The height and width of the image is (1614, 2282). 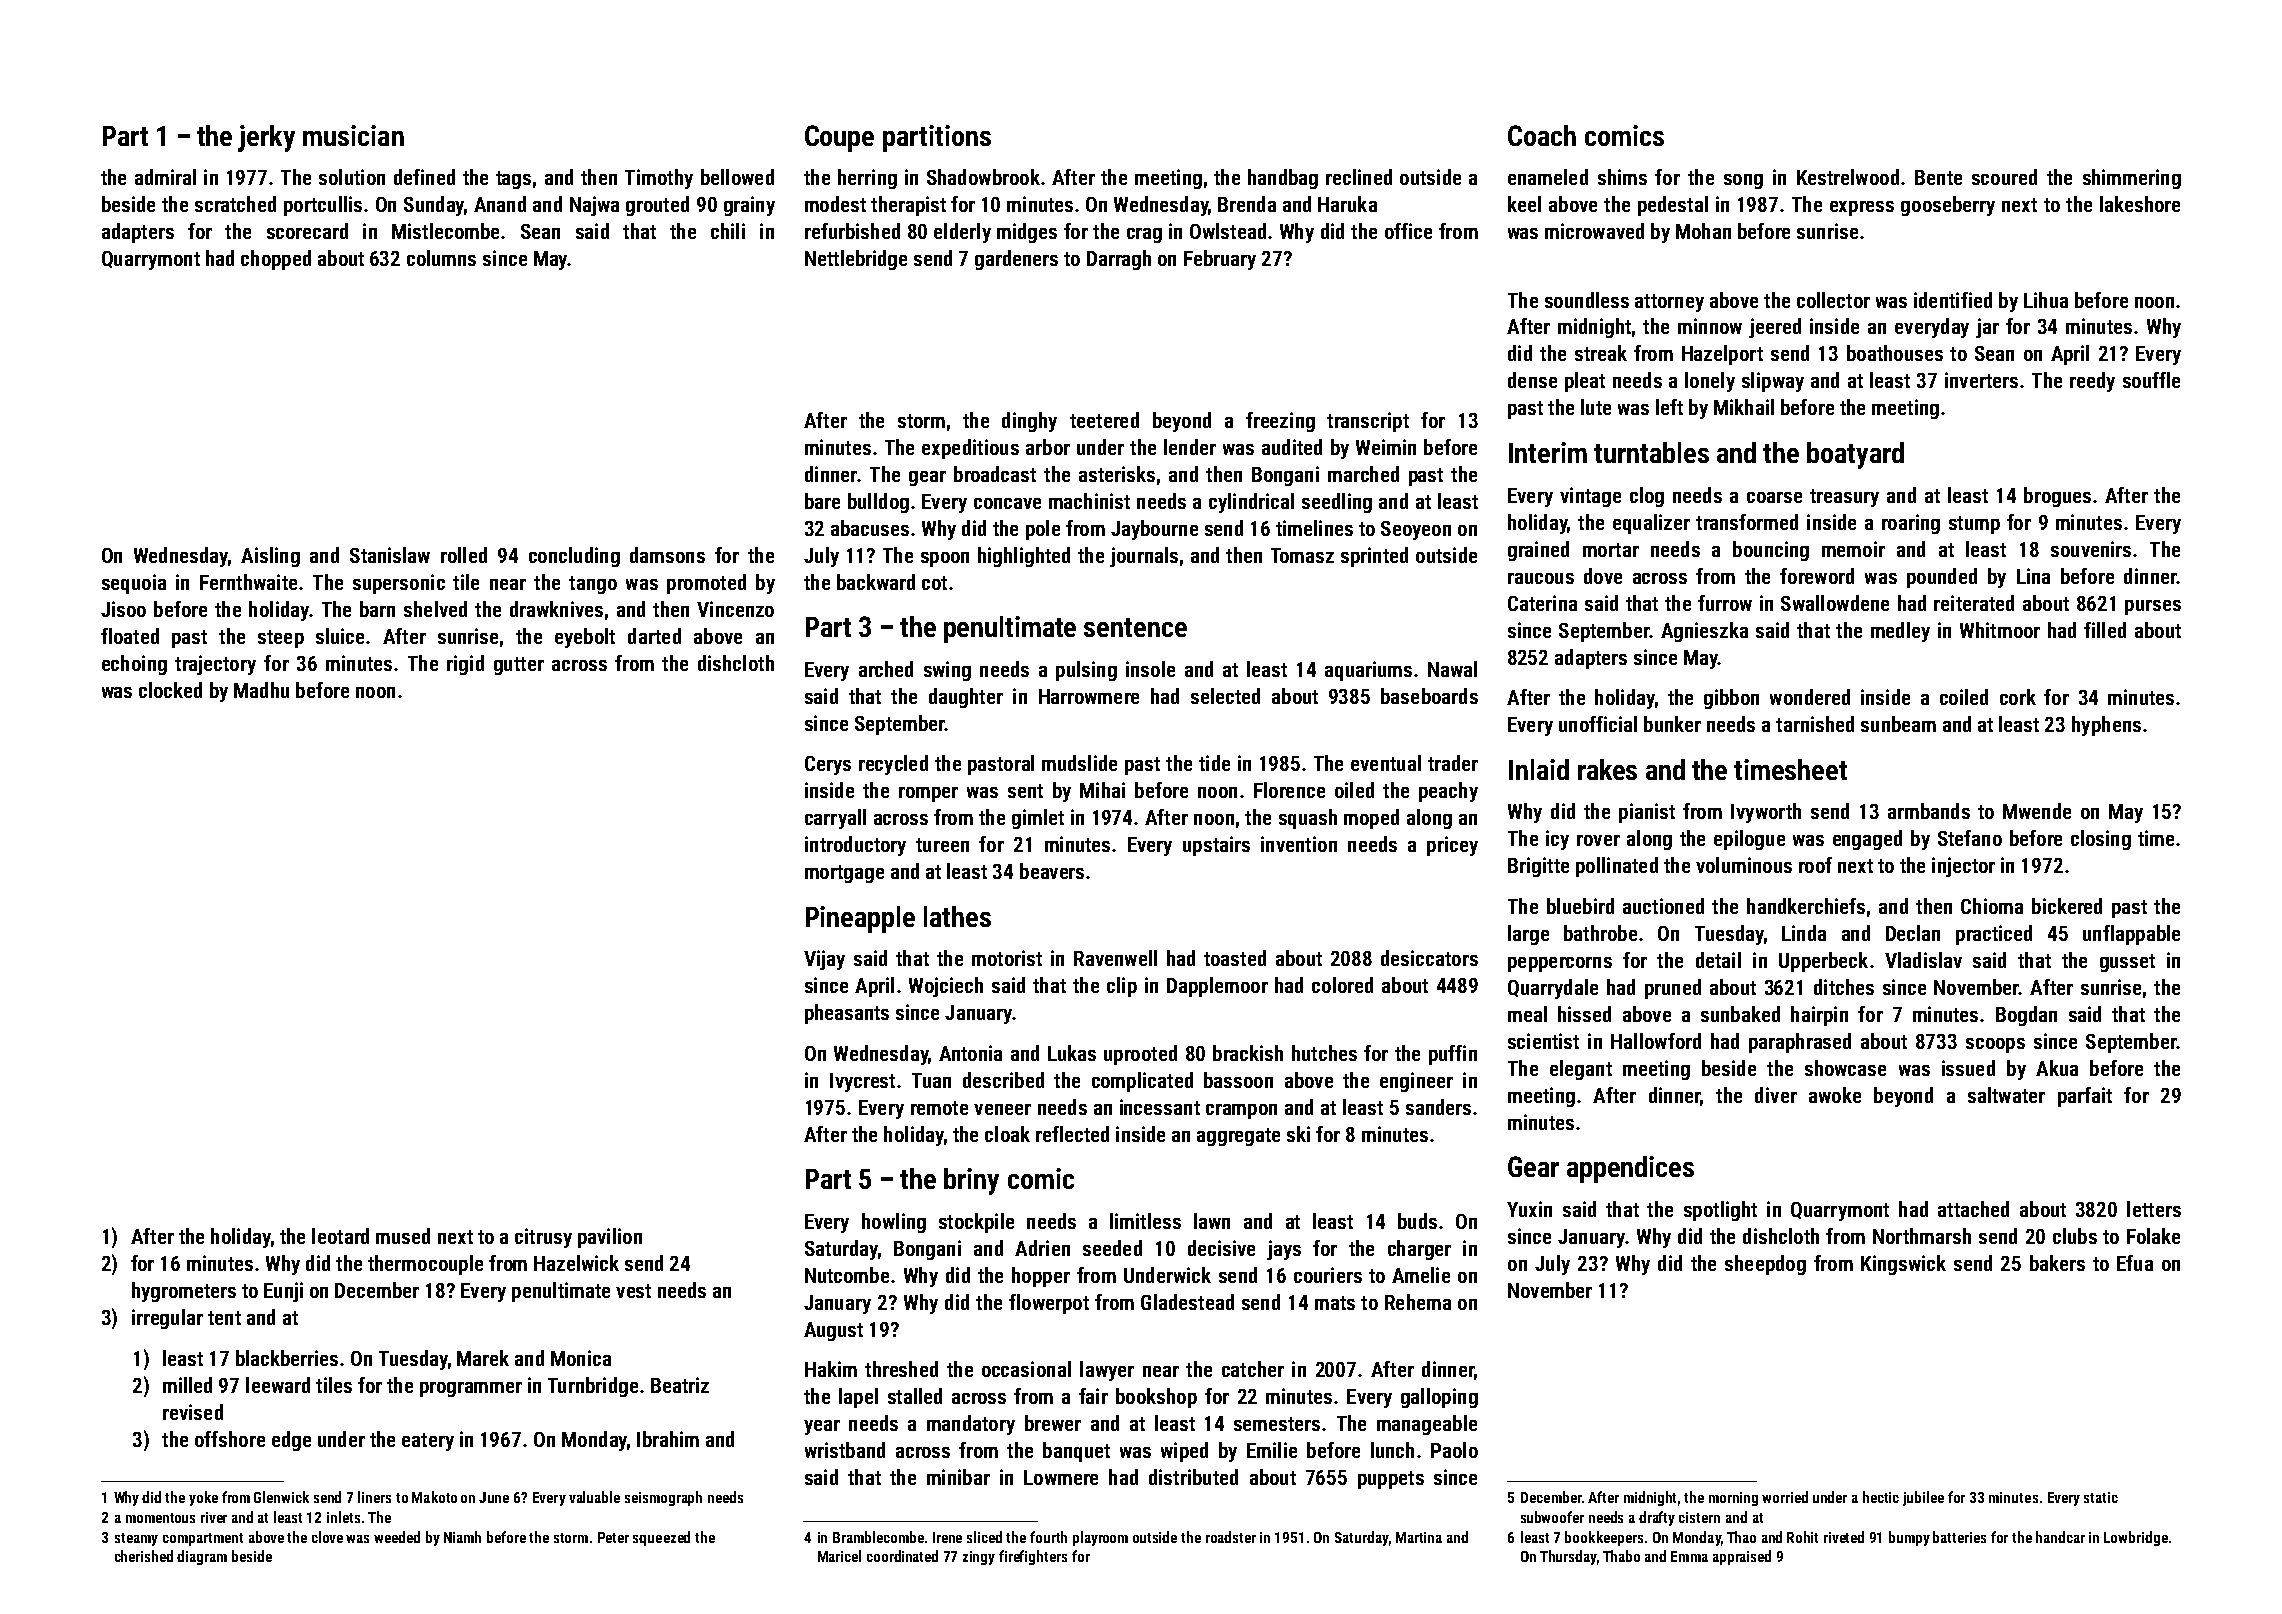 I want to click on chopped, so click(x=276, y=260).
